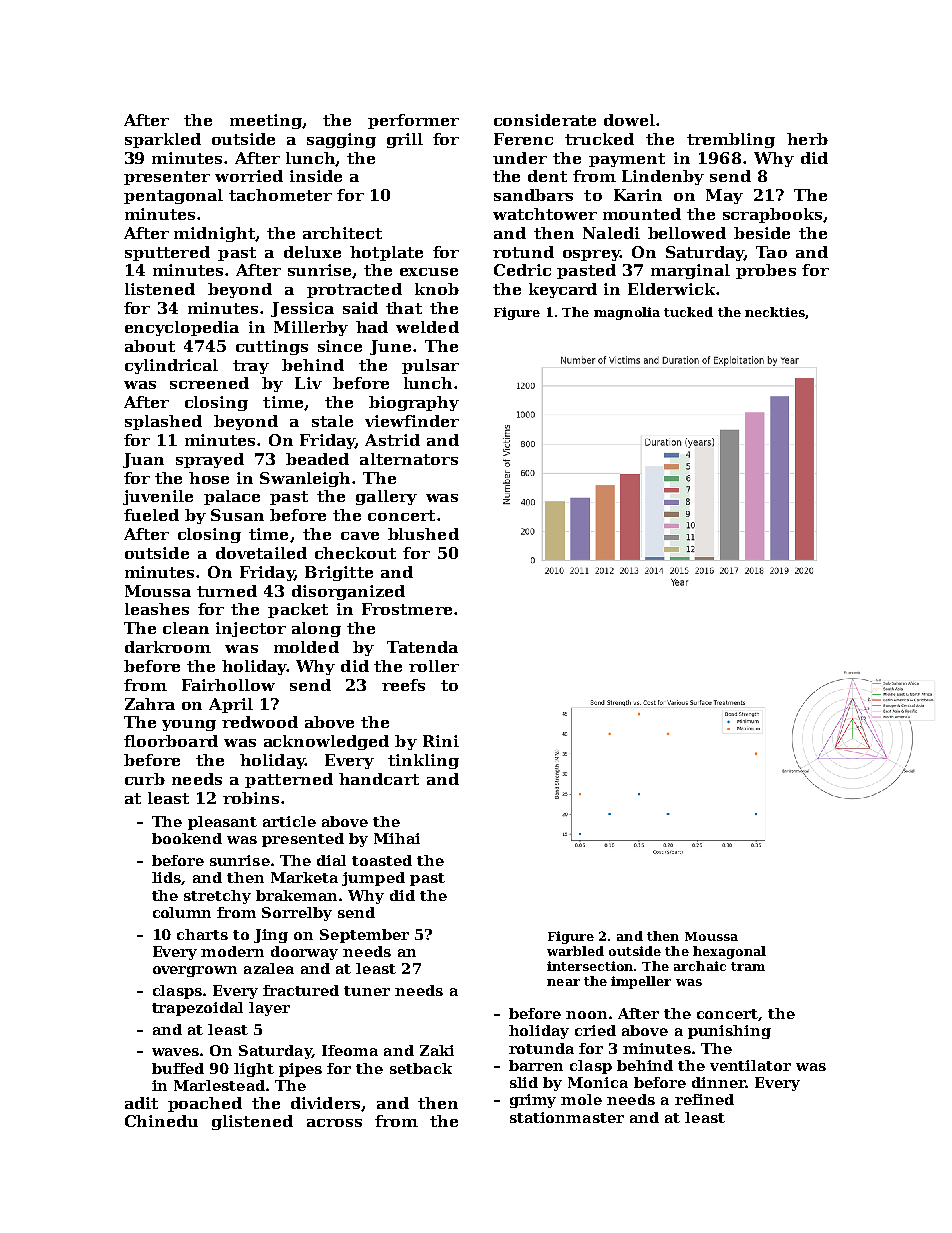 This screenshot has height=1233, width=952. Describe the element at coordinates (251, 367) in the screenshot. I see `tray` at that location.
